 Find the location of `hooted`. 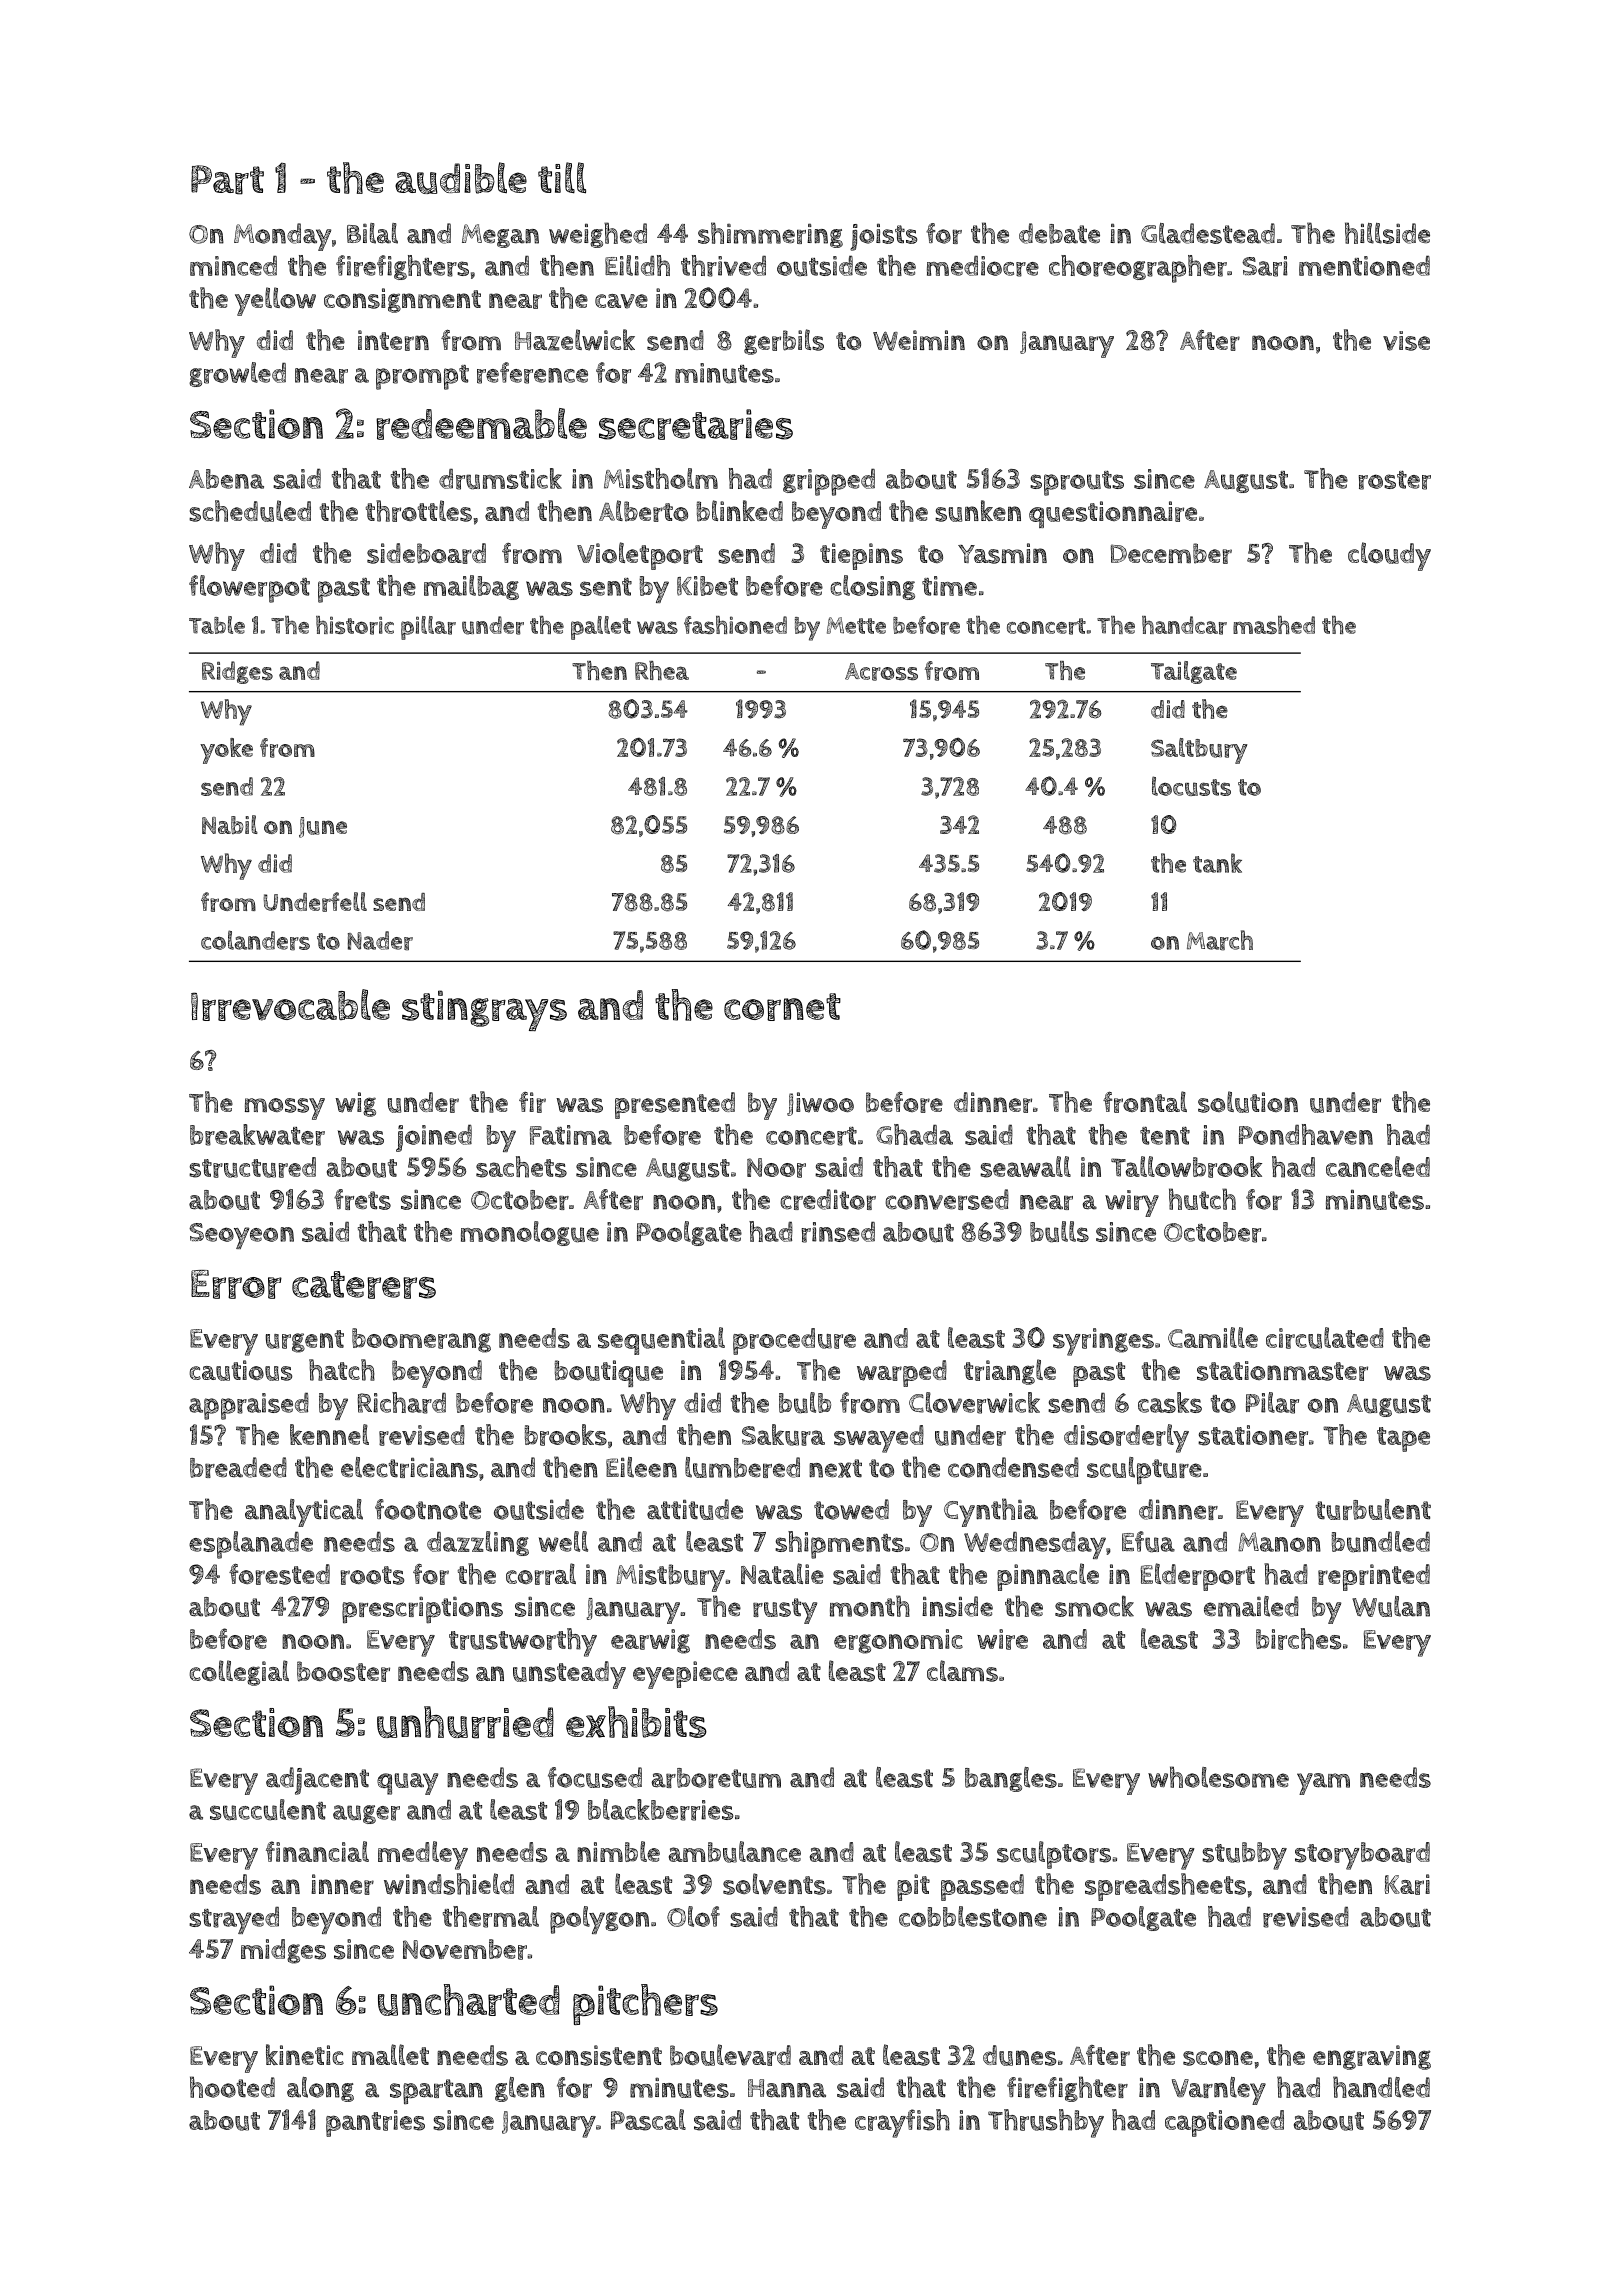

hooted is located at coordinates (232, 2087).
